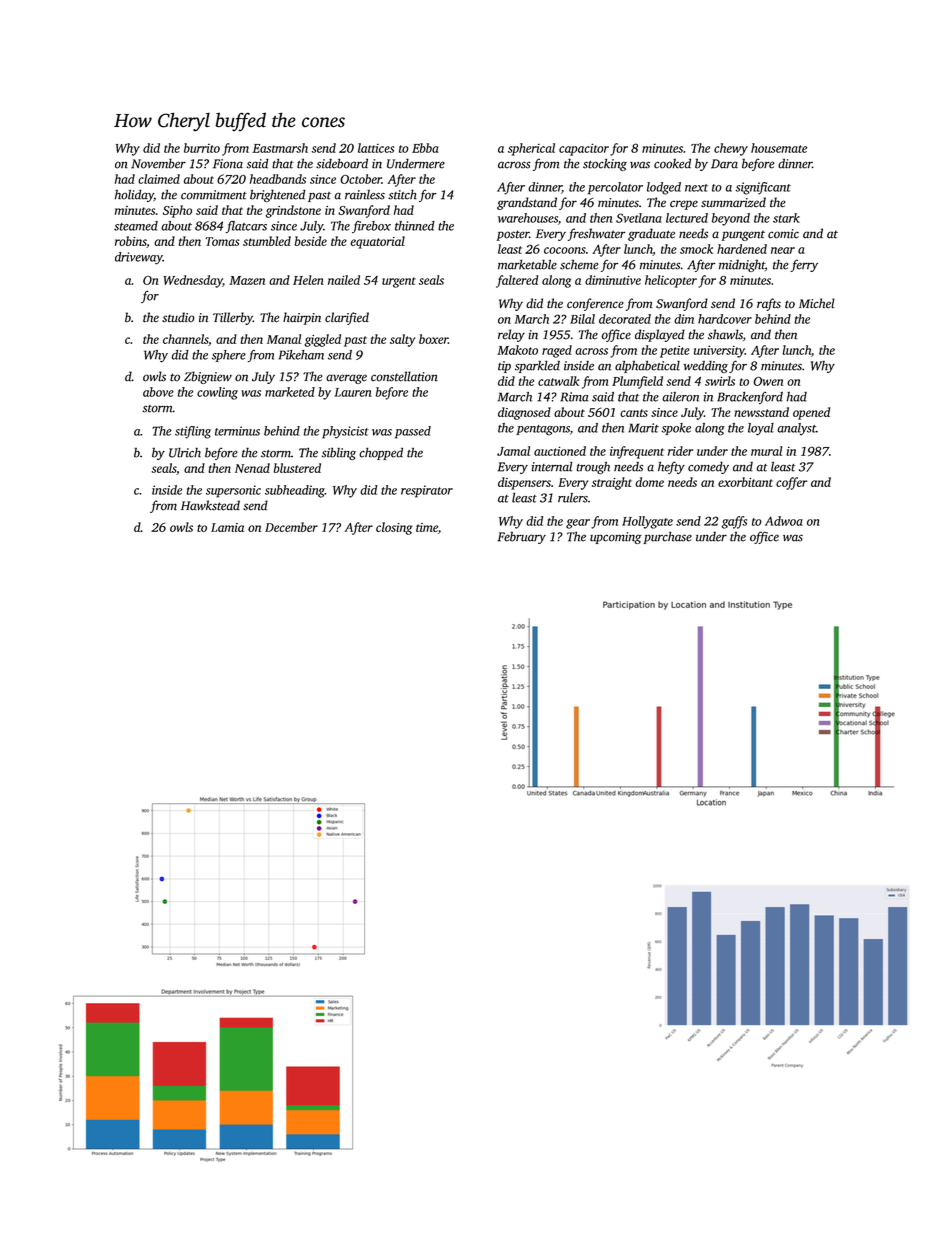  What do you see at coordinates (786, 218) in the screenshot?
I see `stark` at bounding box center [786, 218].
